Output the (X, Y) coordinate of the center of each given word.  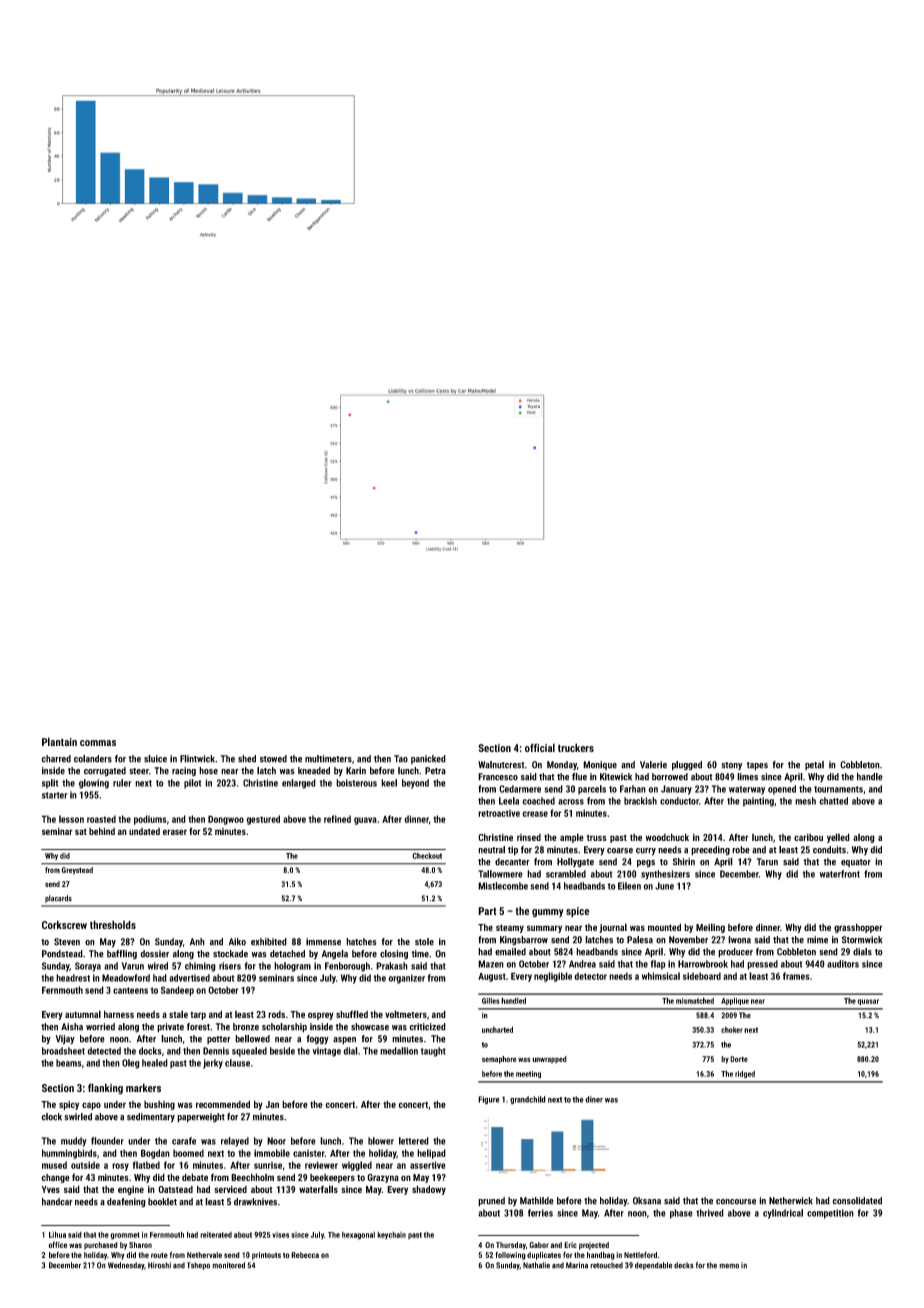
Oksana (647, 1201)
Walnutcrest (501, 765)
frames (796, 976)
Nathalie (536, 1265)
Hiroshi (159, 1265)
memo (729, 1266)
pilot (192, 784)
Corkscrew (64, 924)
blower (381, 1141)
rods (276, 1014)
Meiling (710, 928)
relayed (235, 1142)
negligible (553, 977)
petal (814, 765)
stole (424, 942)
